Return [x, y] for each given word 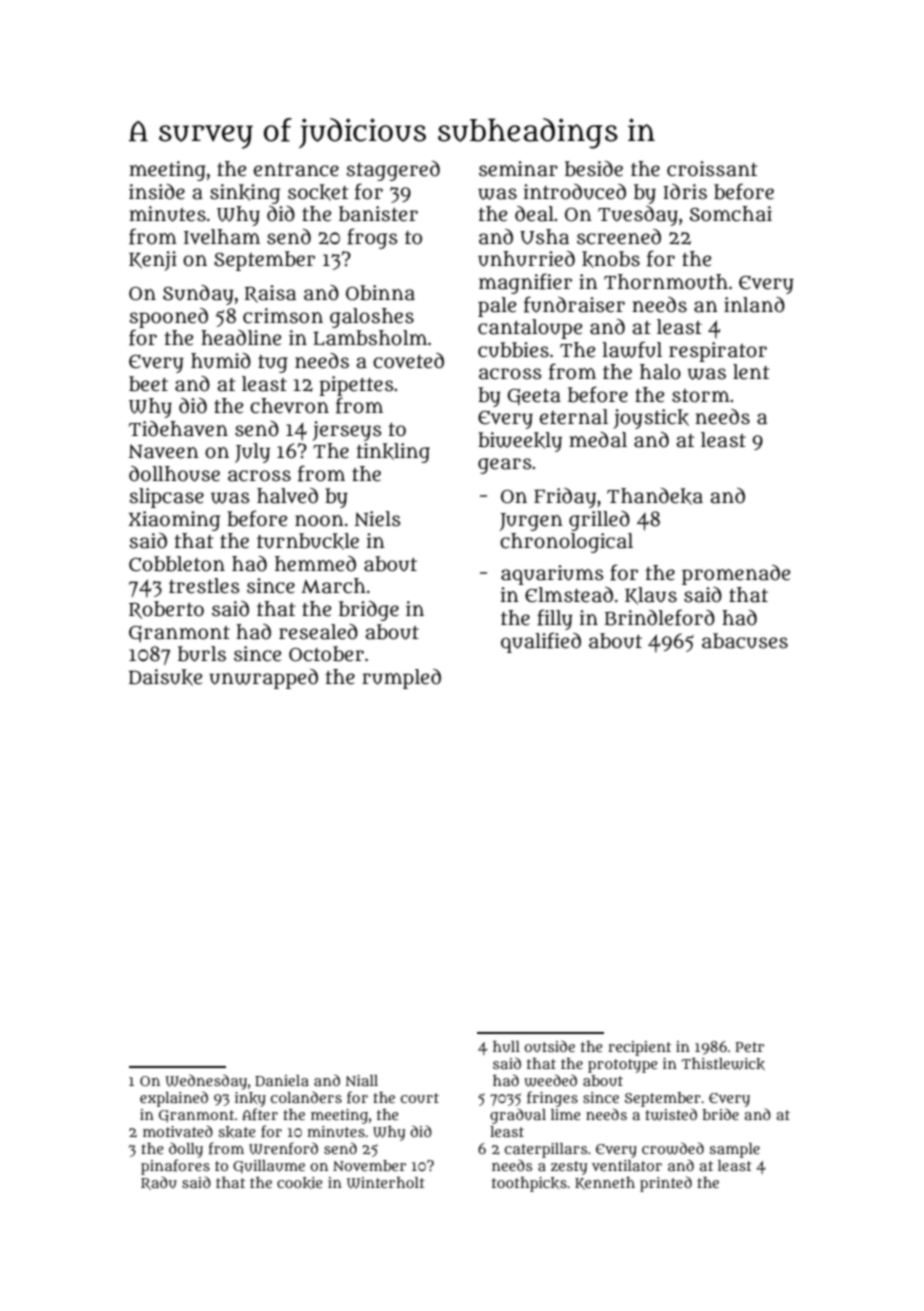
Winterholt [386, 1183]
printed [666, 1184]
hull [506, 1046]
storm [701, 396]
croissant [712, 169]
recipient [639, 1048]
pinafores [175, 1167]
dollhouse [174, 474]
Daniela [282, 1080]
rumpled [401, 679]
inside [157, 192]
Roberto [166, 610]
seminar [518, 169]
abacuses [745, 641]
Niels [377, 519]
